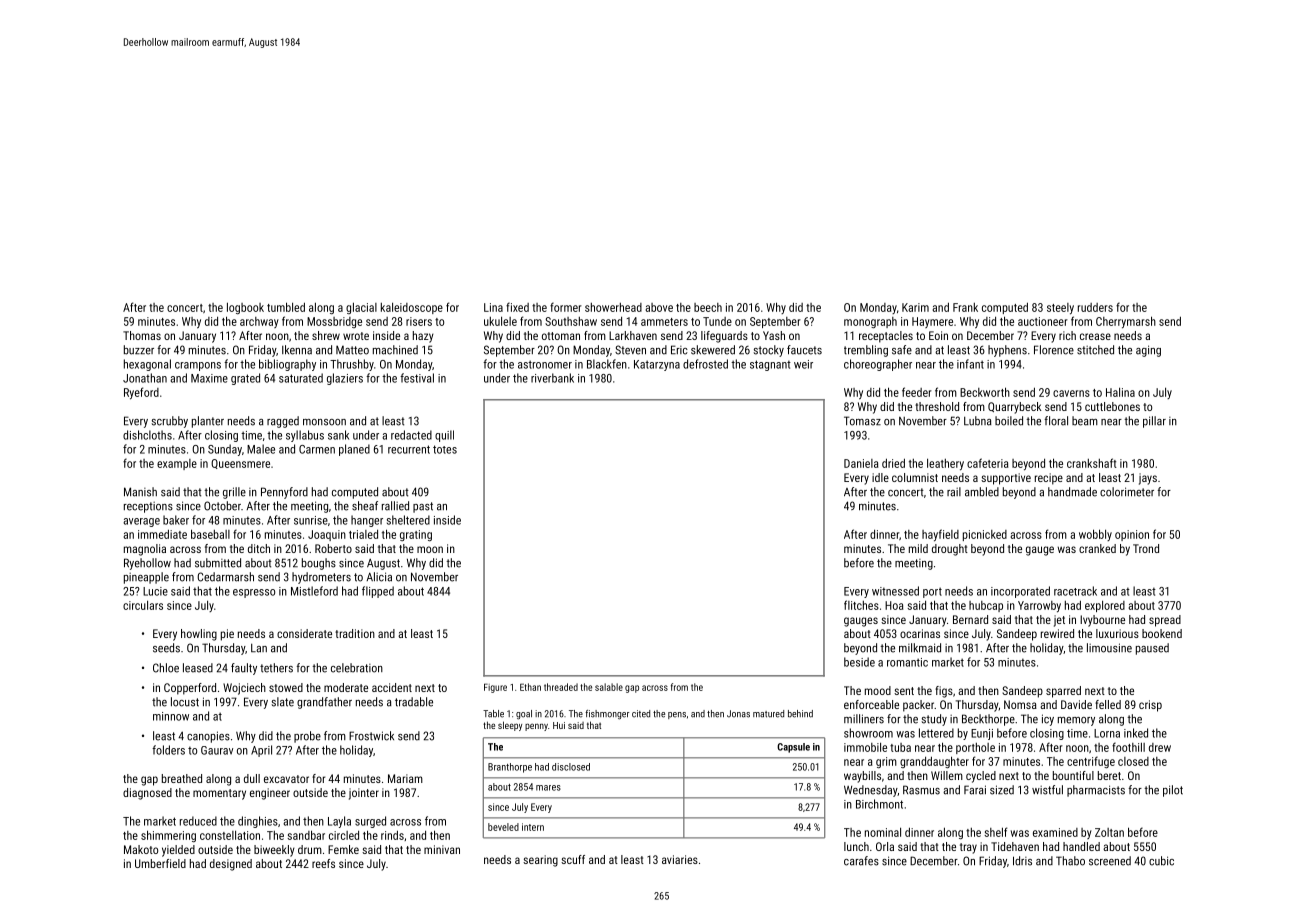 The height and width of the screenshot is (924, 1308). I want to click on aviaries, so click(680, 859).
